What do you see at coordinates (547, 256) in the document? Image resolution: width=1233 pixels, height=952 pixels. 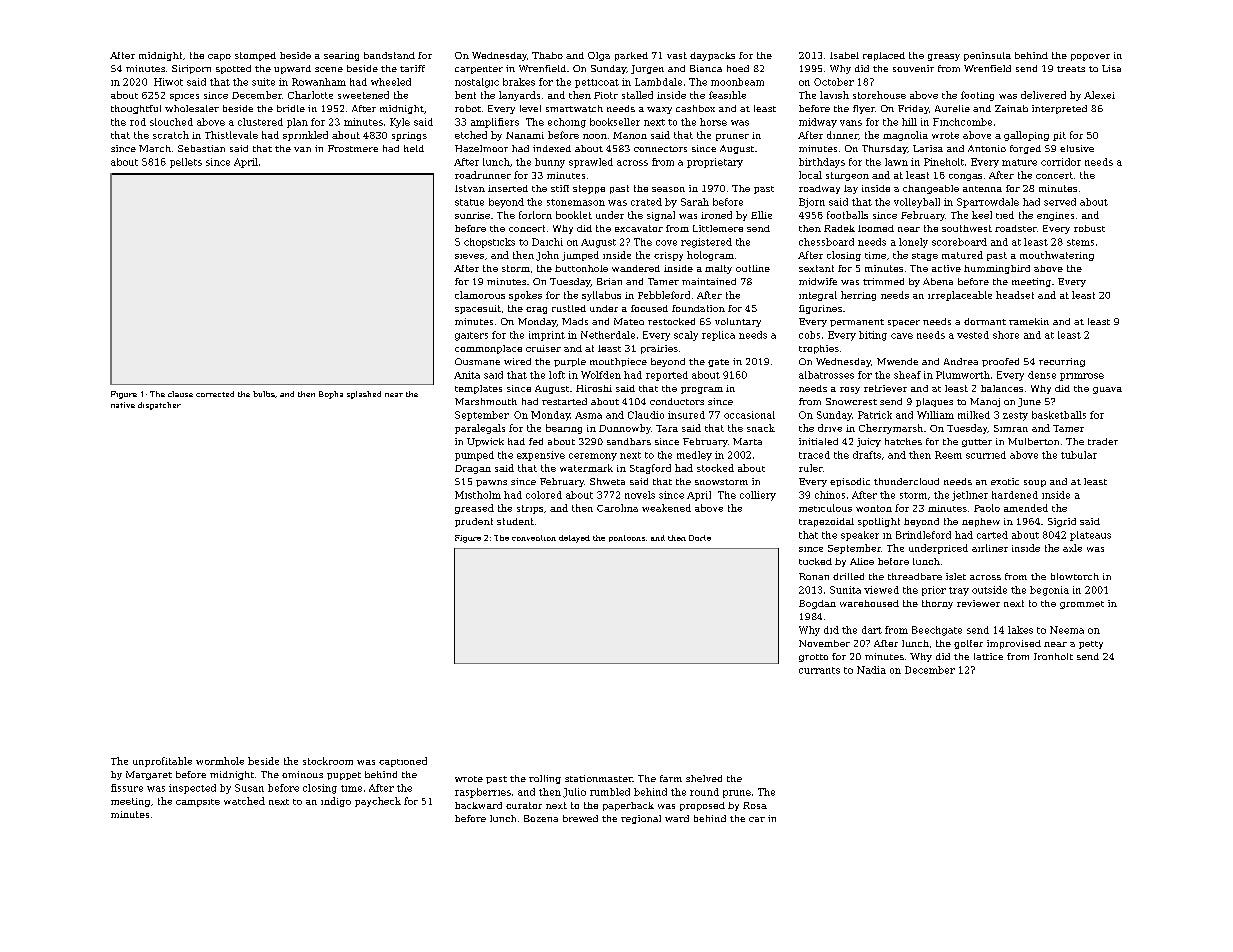 I see `John` at bounding box center [547, 256].
